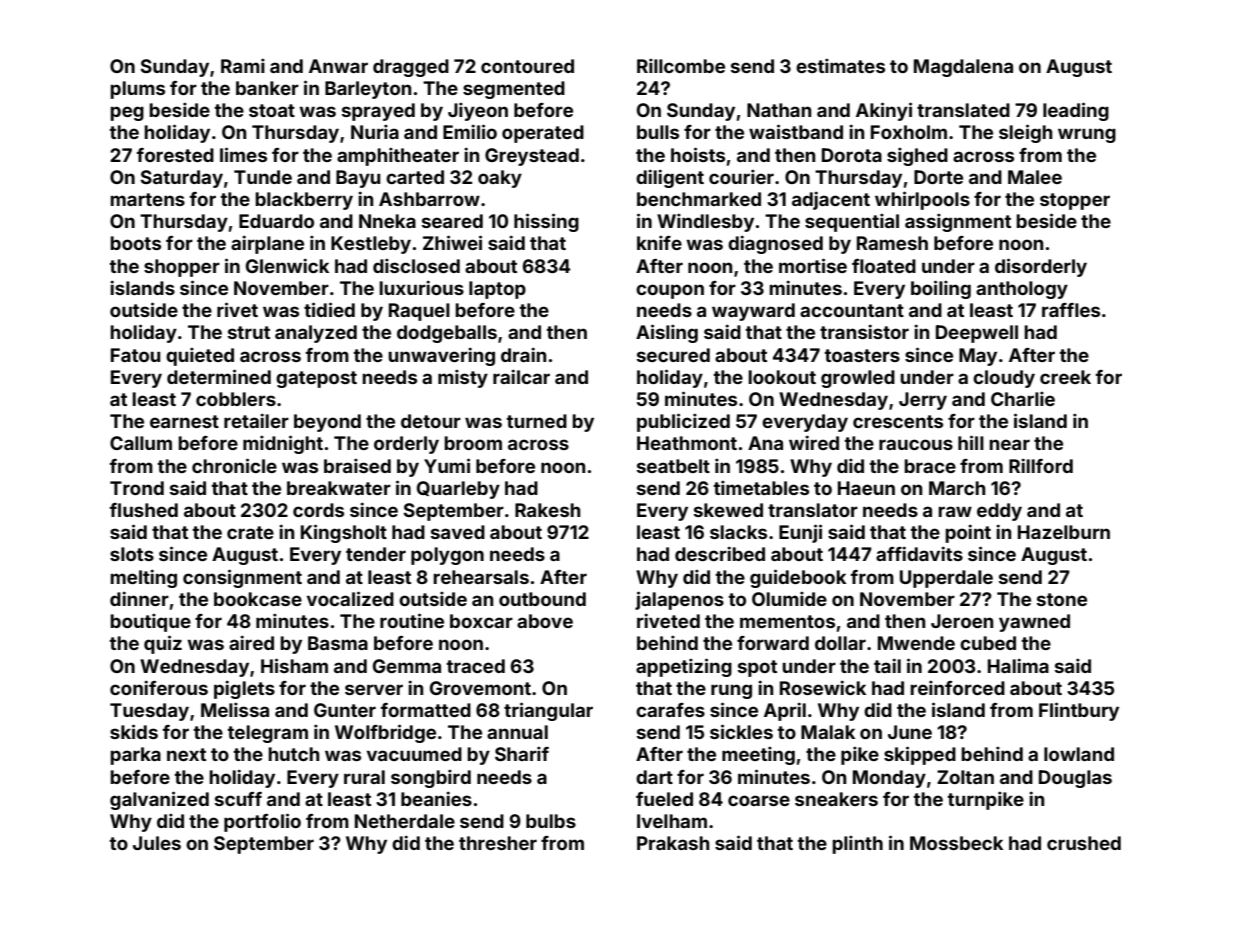  What do you see at coordinates (258, 599) in the page?
I see `bookcase` at bounding box center [258, 599].
